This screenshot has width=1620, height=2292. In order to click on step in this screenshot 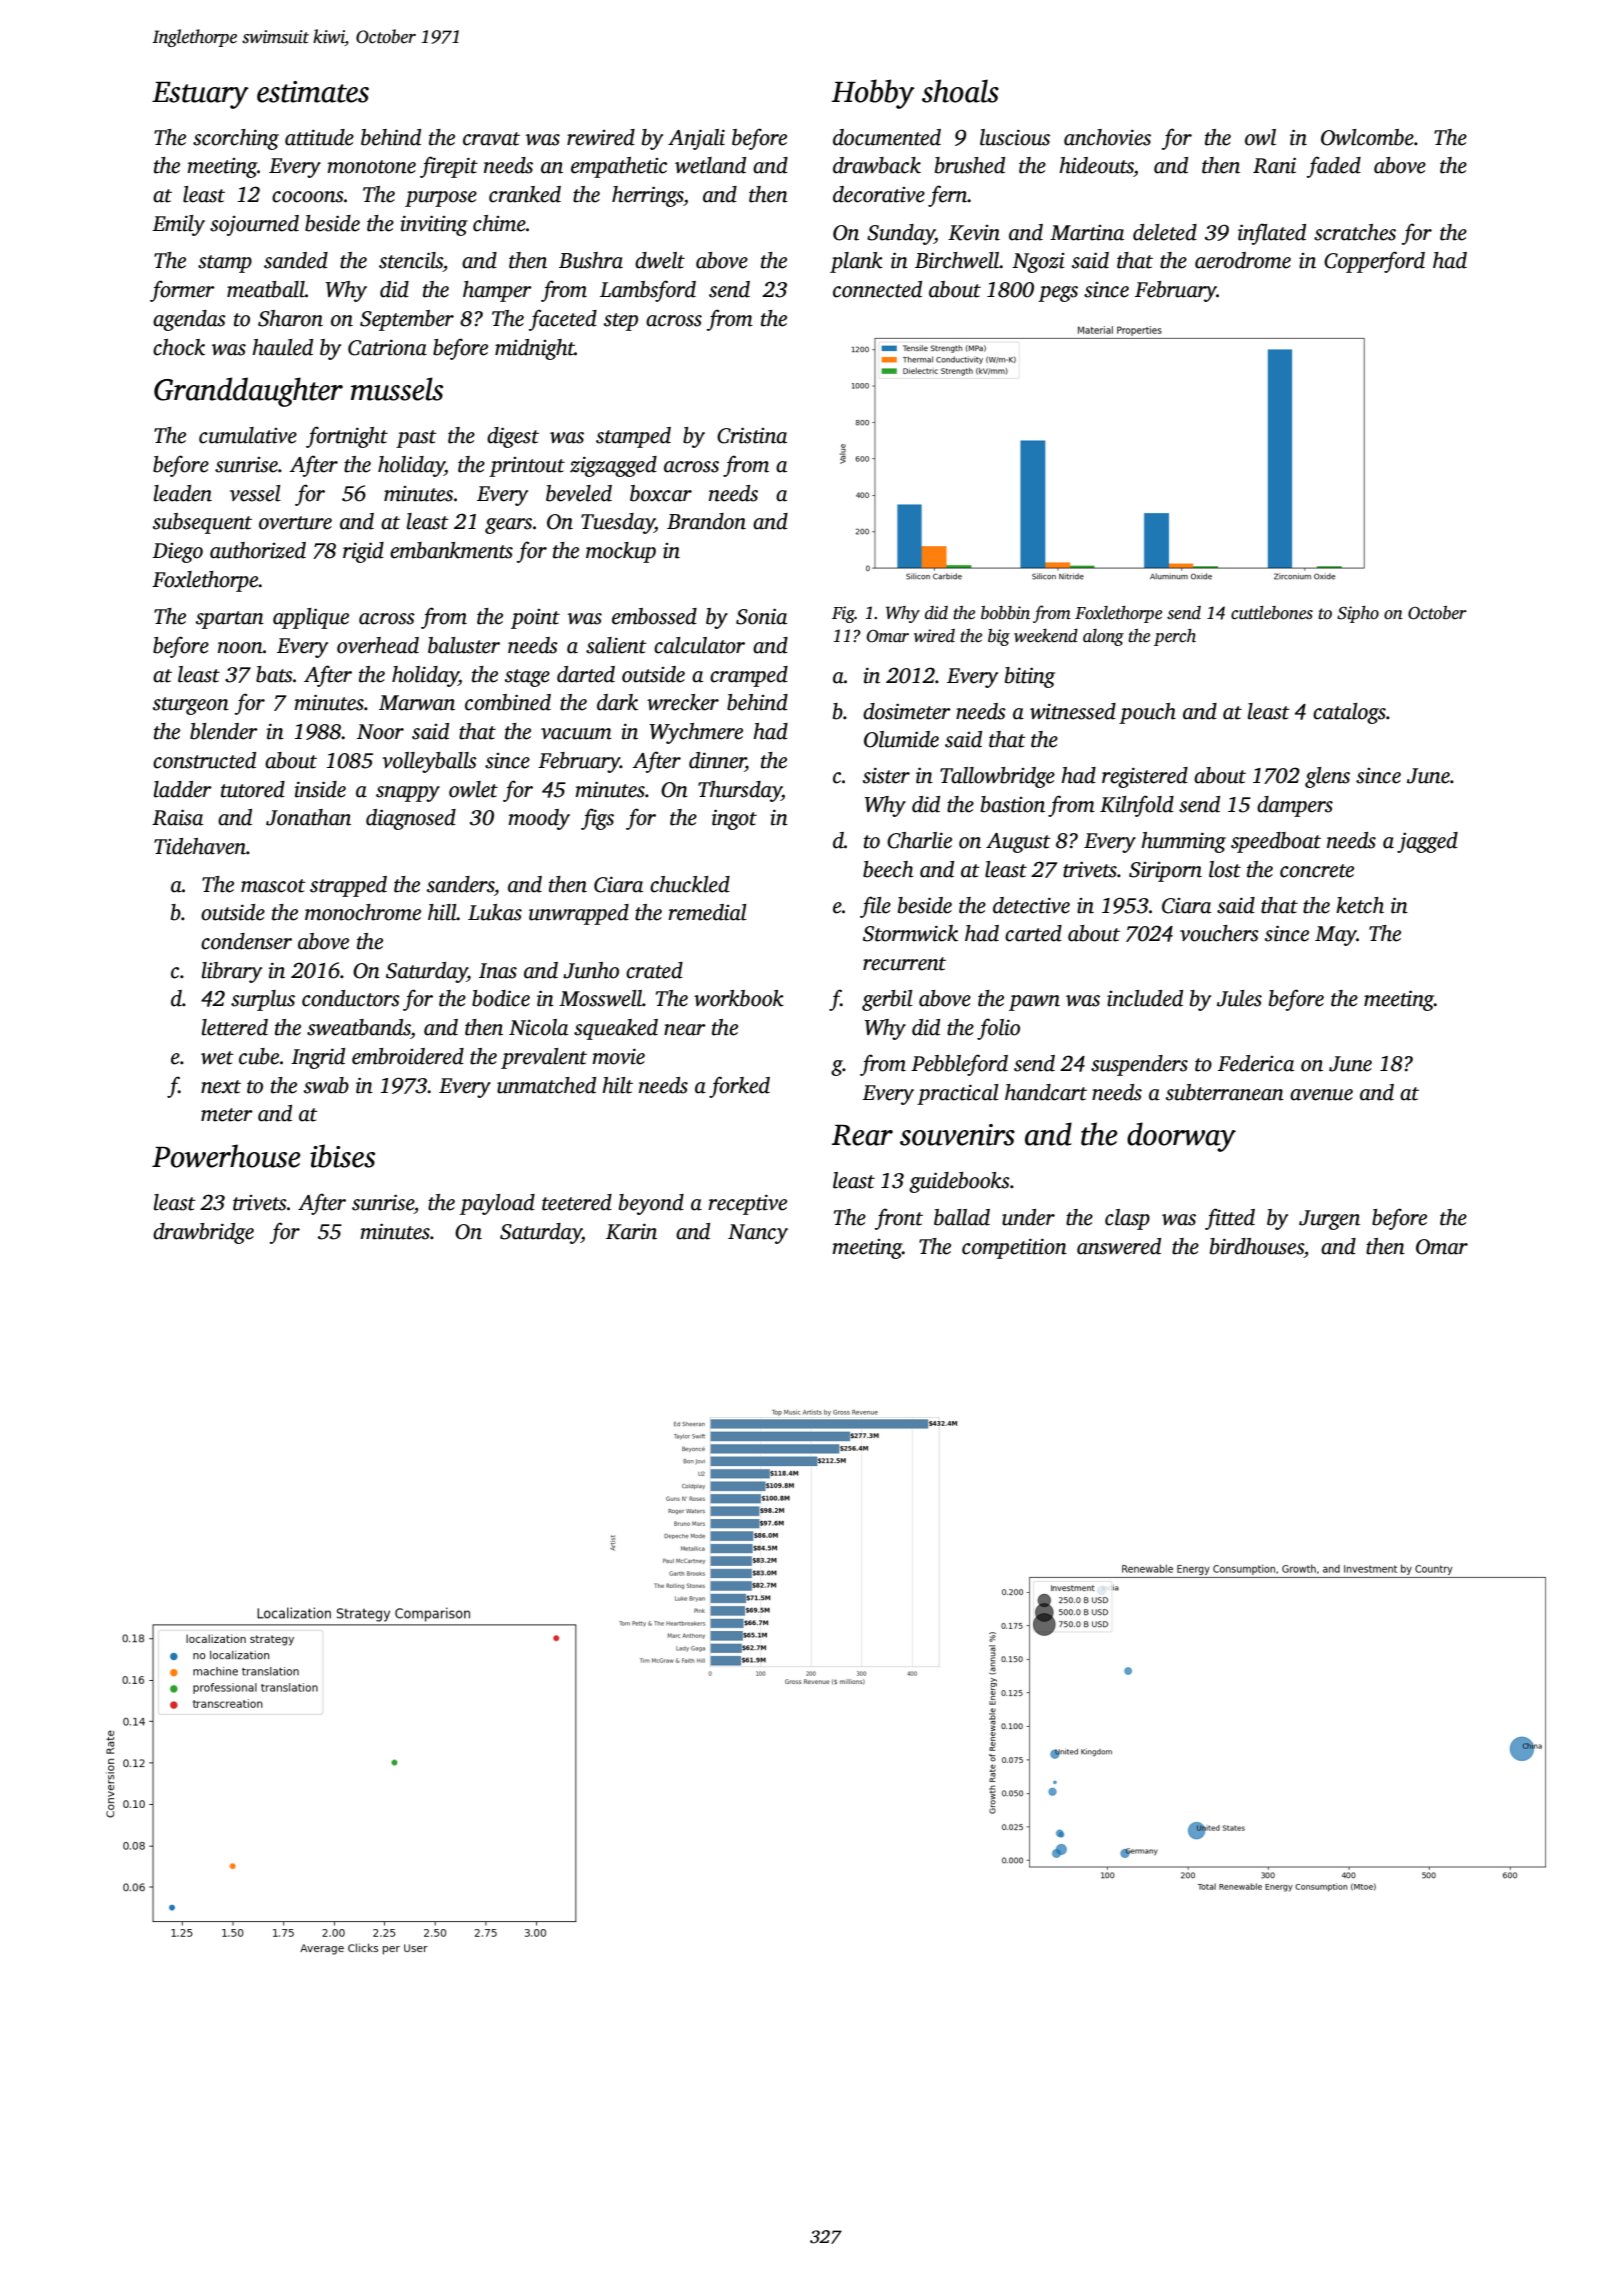, I will do `click(621, 322)`.
